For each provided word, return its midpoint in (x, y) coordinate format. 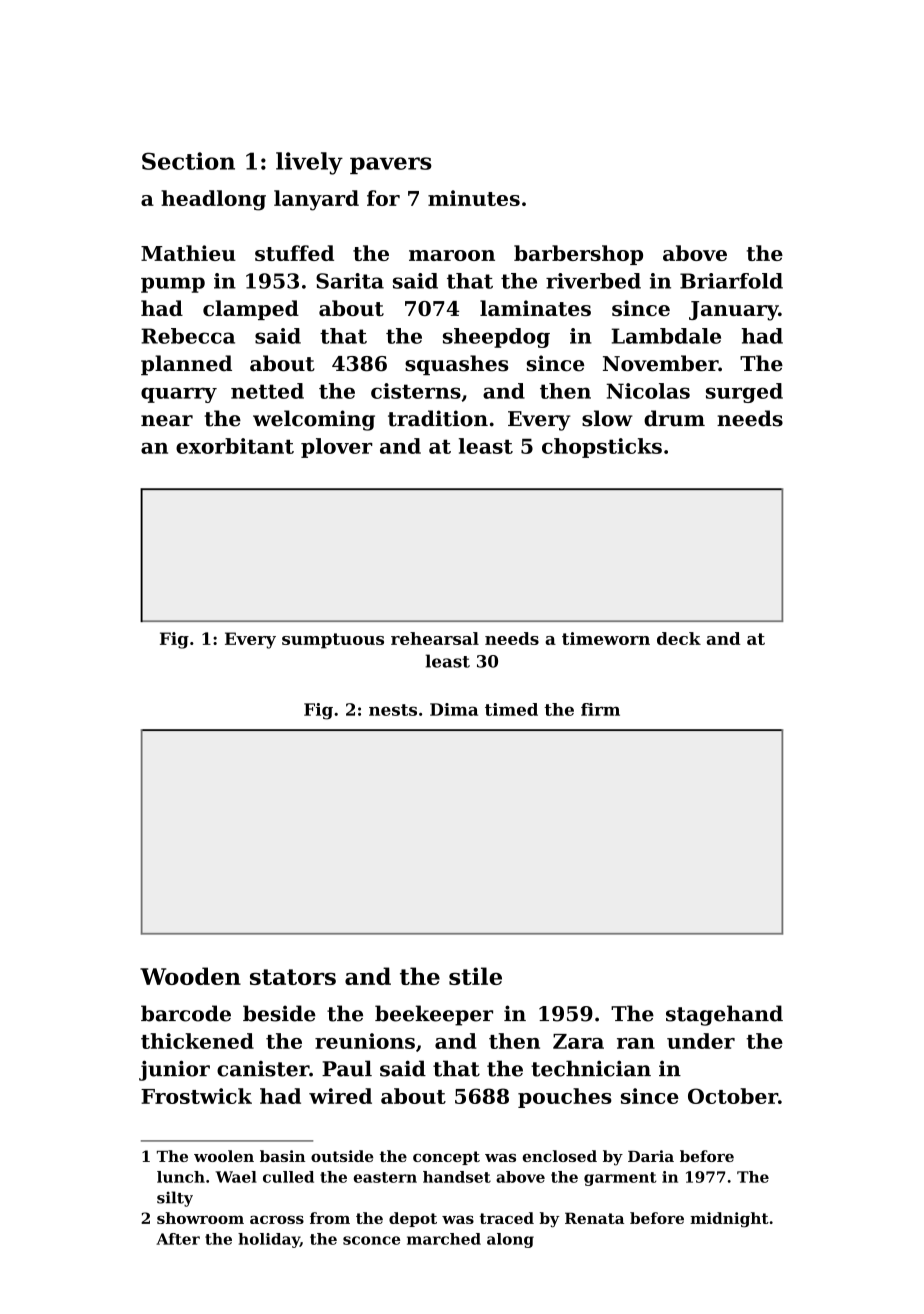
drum (674, 418)
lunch (181, 1177)
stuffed (294, 253)
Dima (454, 709)
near (167, 421)
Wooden (190, 976)
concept (446, 1158)
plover (337, 448)
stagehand (724, 1015)
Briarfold (731, 281)
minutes (474, 198)
